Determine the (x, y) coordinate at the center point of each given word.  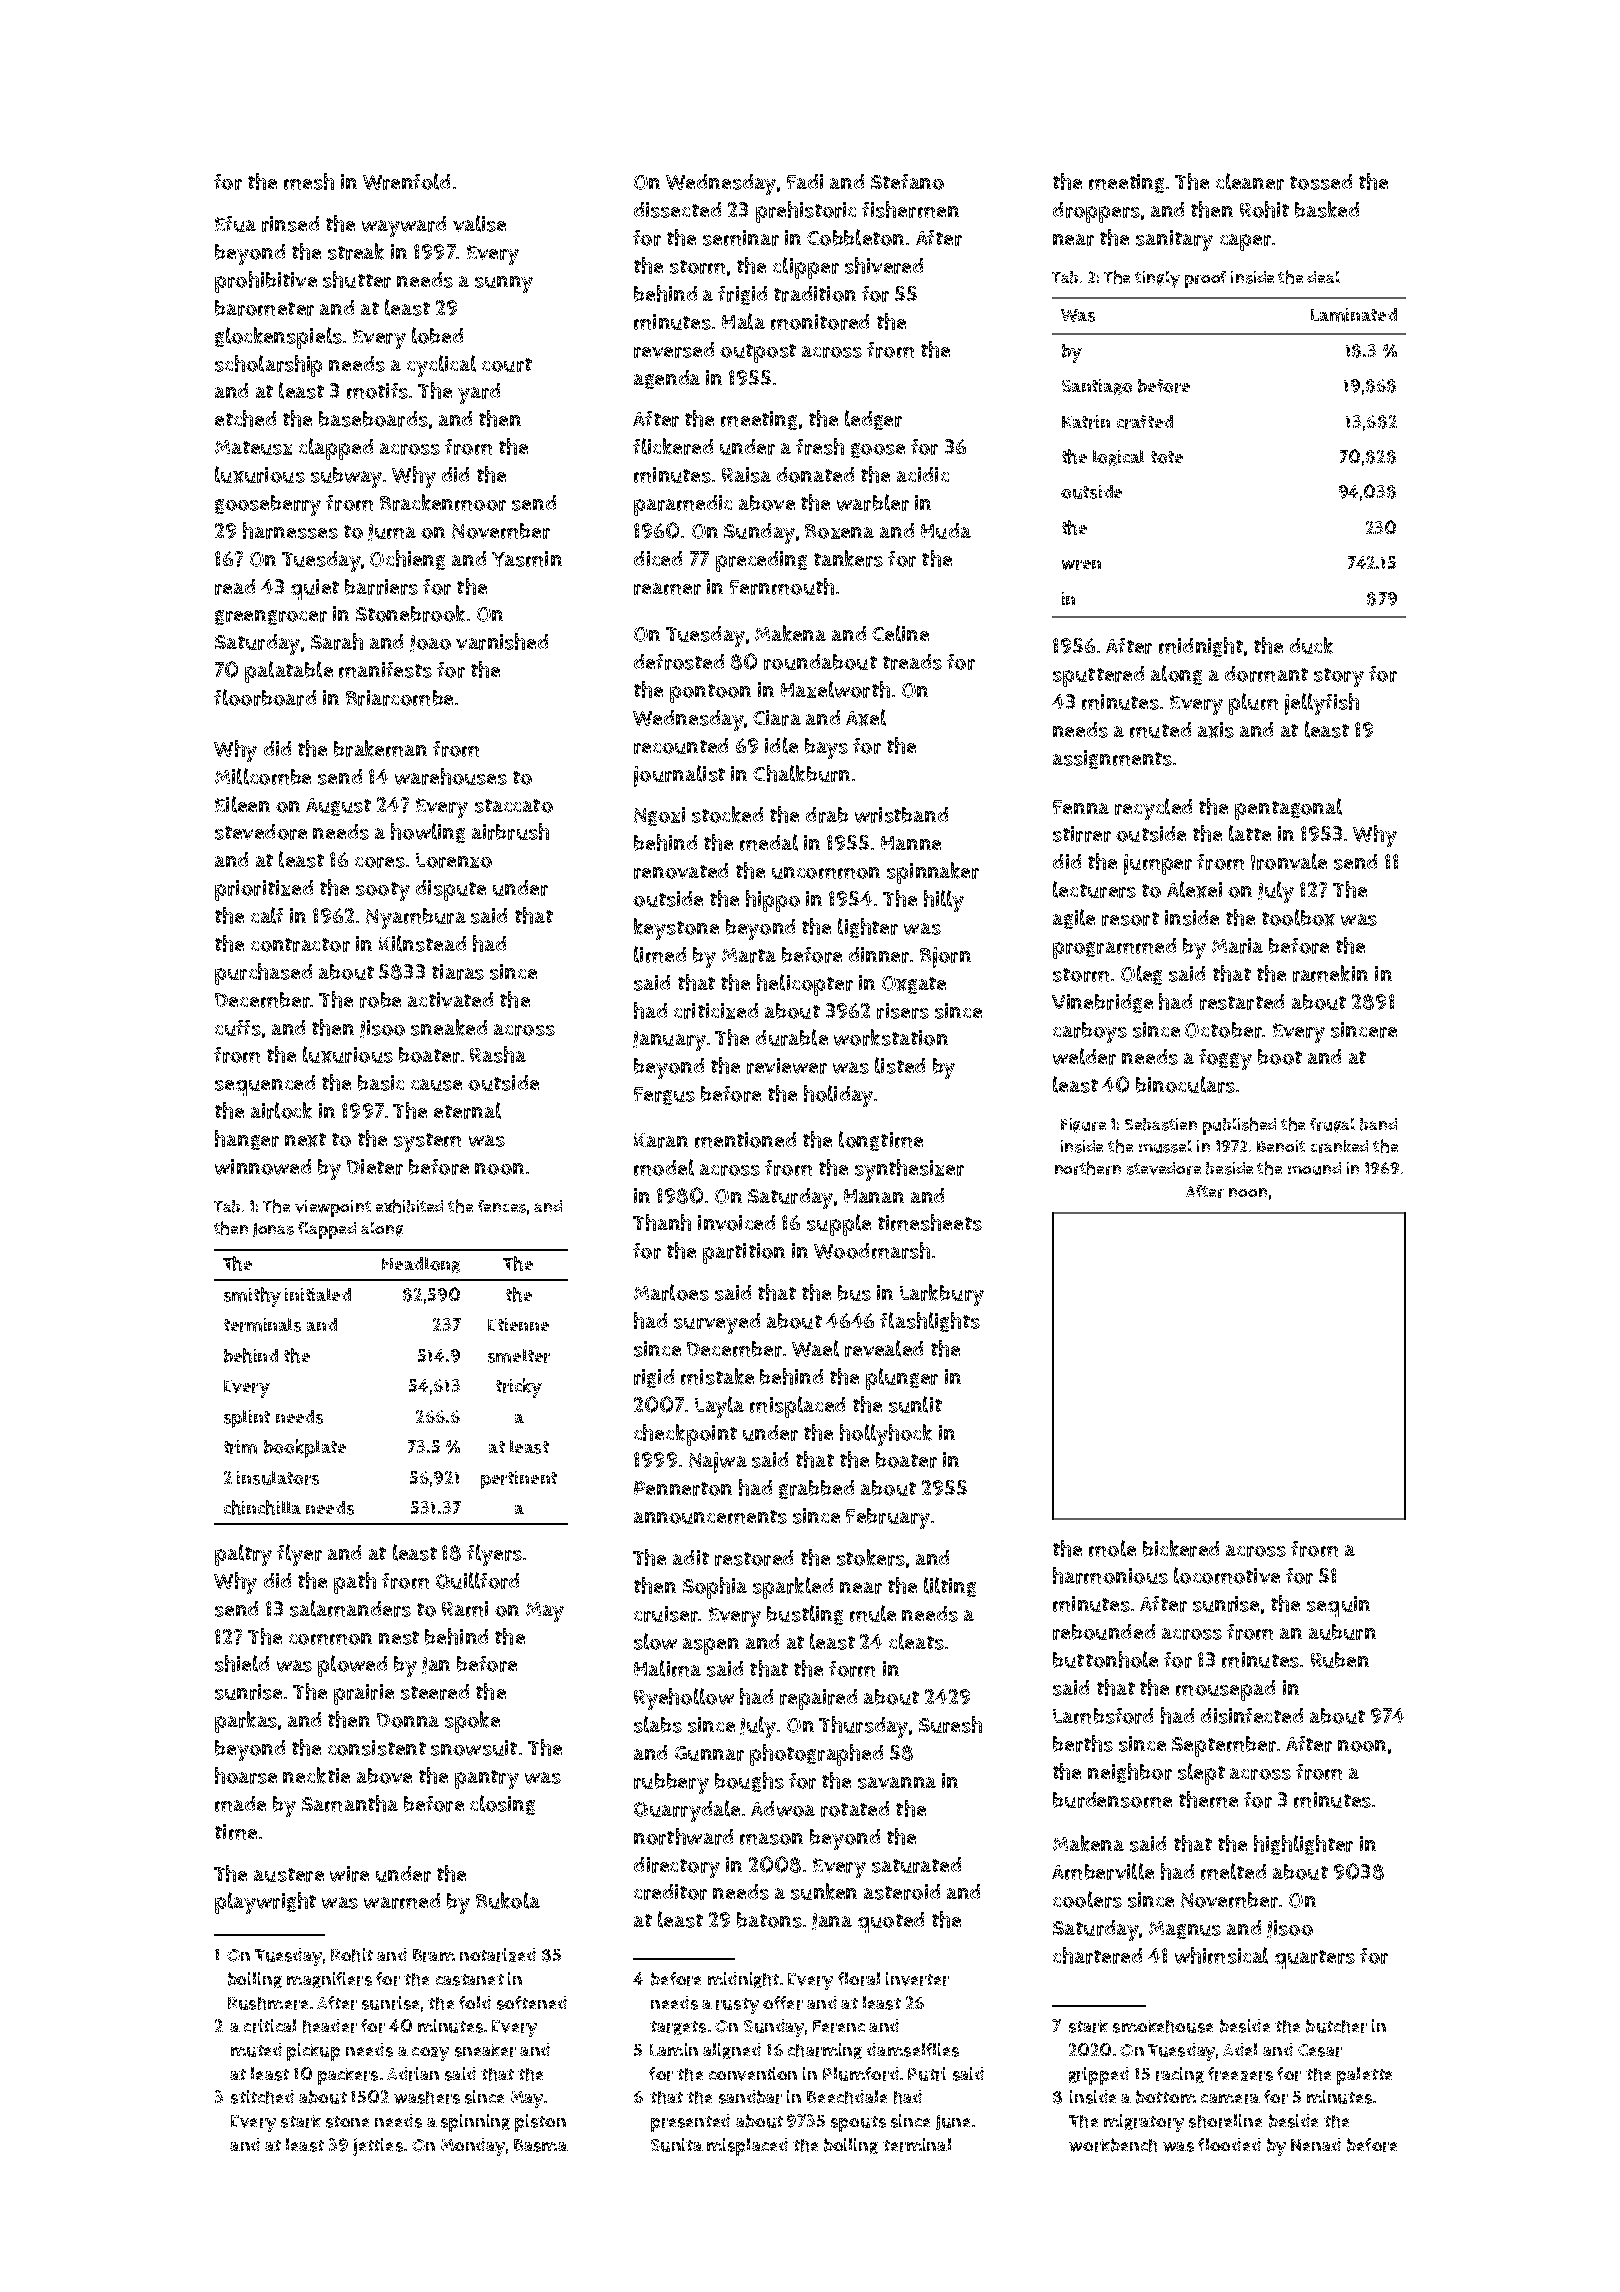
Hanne (911, 843)
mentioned (745, 1140)
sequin (1338, 1606)
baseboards (373, 419)
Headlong (421, 1265)
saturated (916, 1865)
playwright (265, 1903)
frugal (1332, 1125)
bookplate (305, 1448)
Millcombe (263, 776)
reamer (667, 589)
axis (1216, 730)
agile (1074, 919)
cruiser (666, 1614)
